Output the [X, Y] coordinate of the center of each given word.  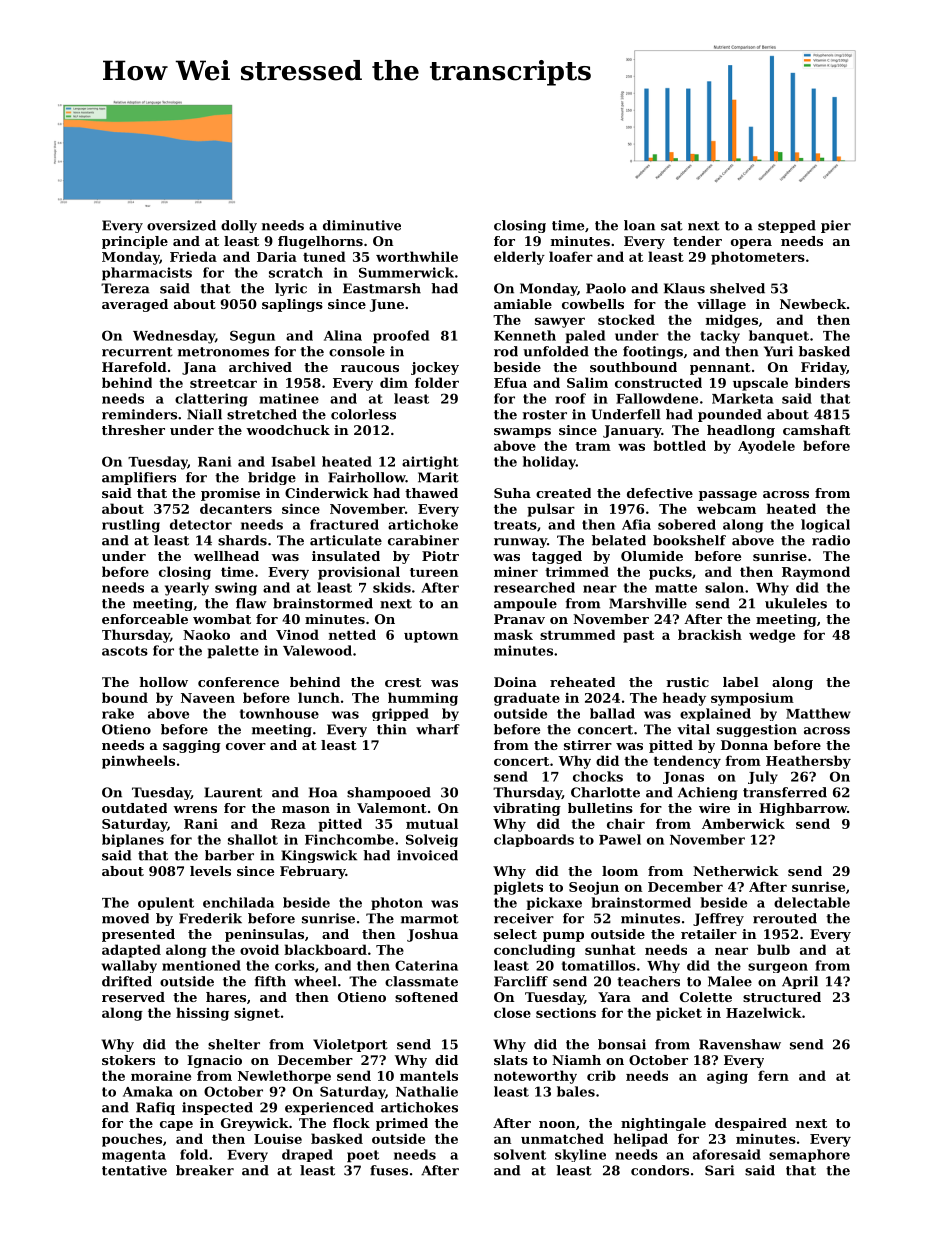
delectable [812, 902]
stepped [787, 226]
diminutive [362, 225]
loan [639, 225]
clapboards [534, 840]
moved [125, 918]
